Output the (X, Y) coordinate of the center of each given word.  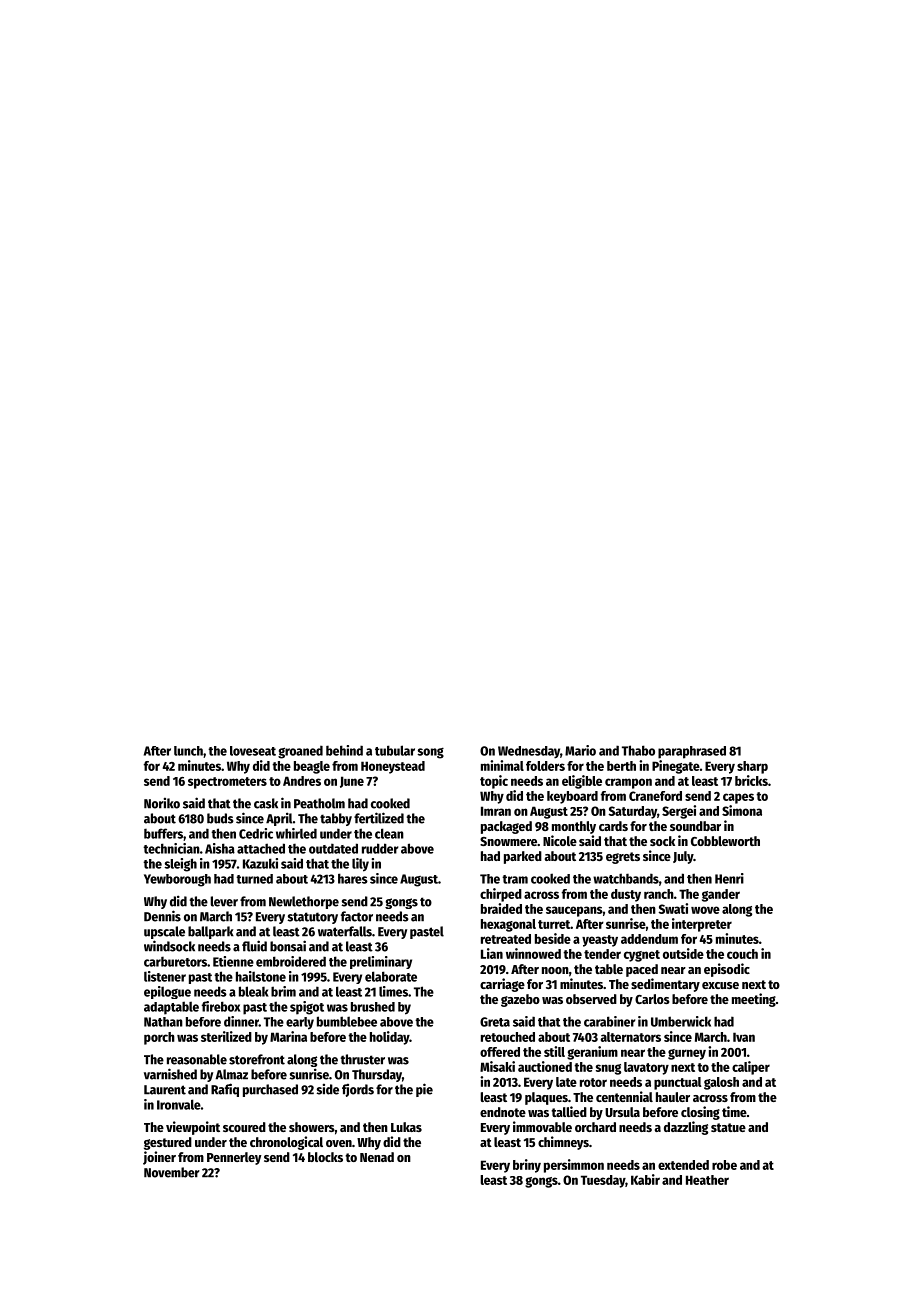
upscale (164, 932)
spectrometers (227, 783)
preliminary (381, 962)
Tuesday (603, 1181)
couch (742, 954)
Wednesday (529, 752)
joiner (159, 1158)
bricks (751, 780)
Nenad (377, 1157)
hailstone (261, 976)
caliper (751, 1068)
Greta (495, 1022)
